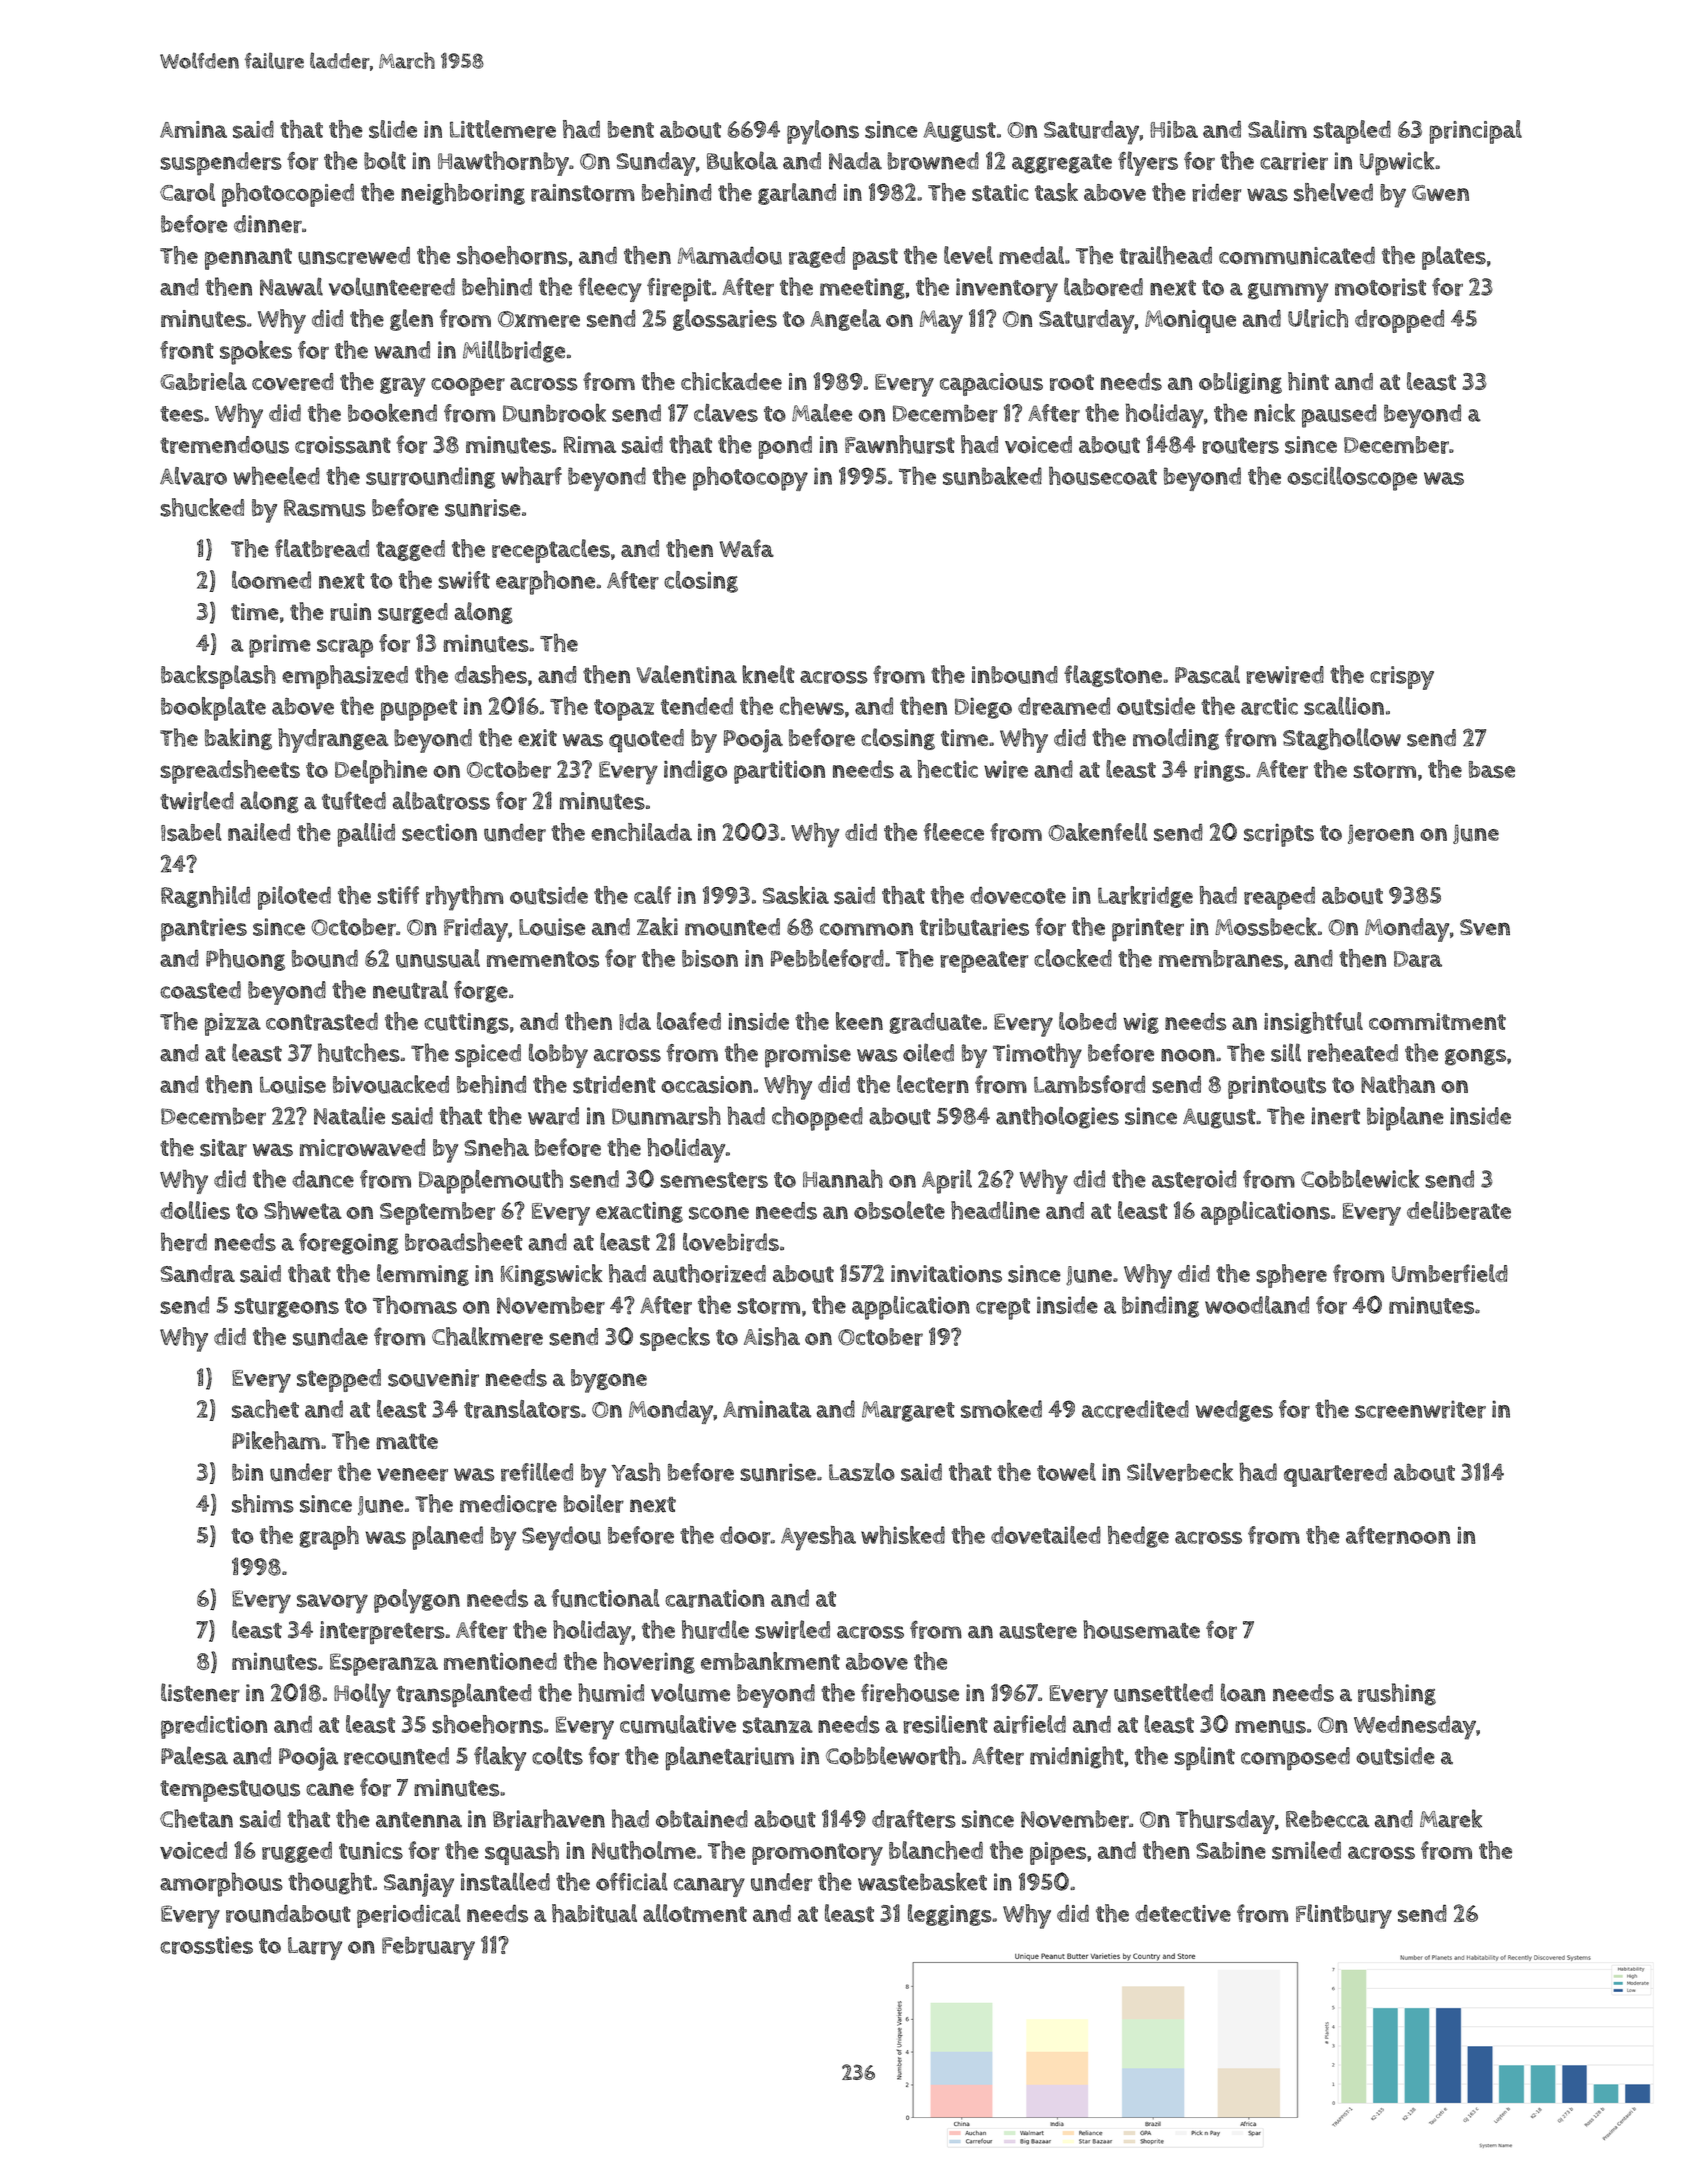 This image has width=1683, height=2178. Describe the element at coordinates (1103, 286) in the image. I see `labored` at that location.
